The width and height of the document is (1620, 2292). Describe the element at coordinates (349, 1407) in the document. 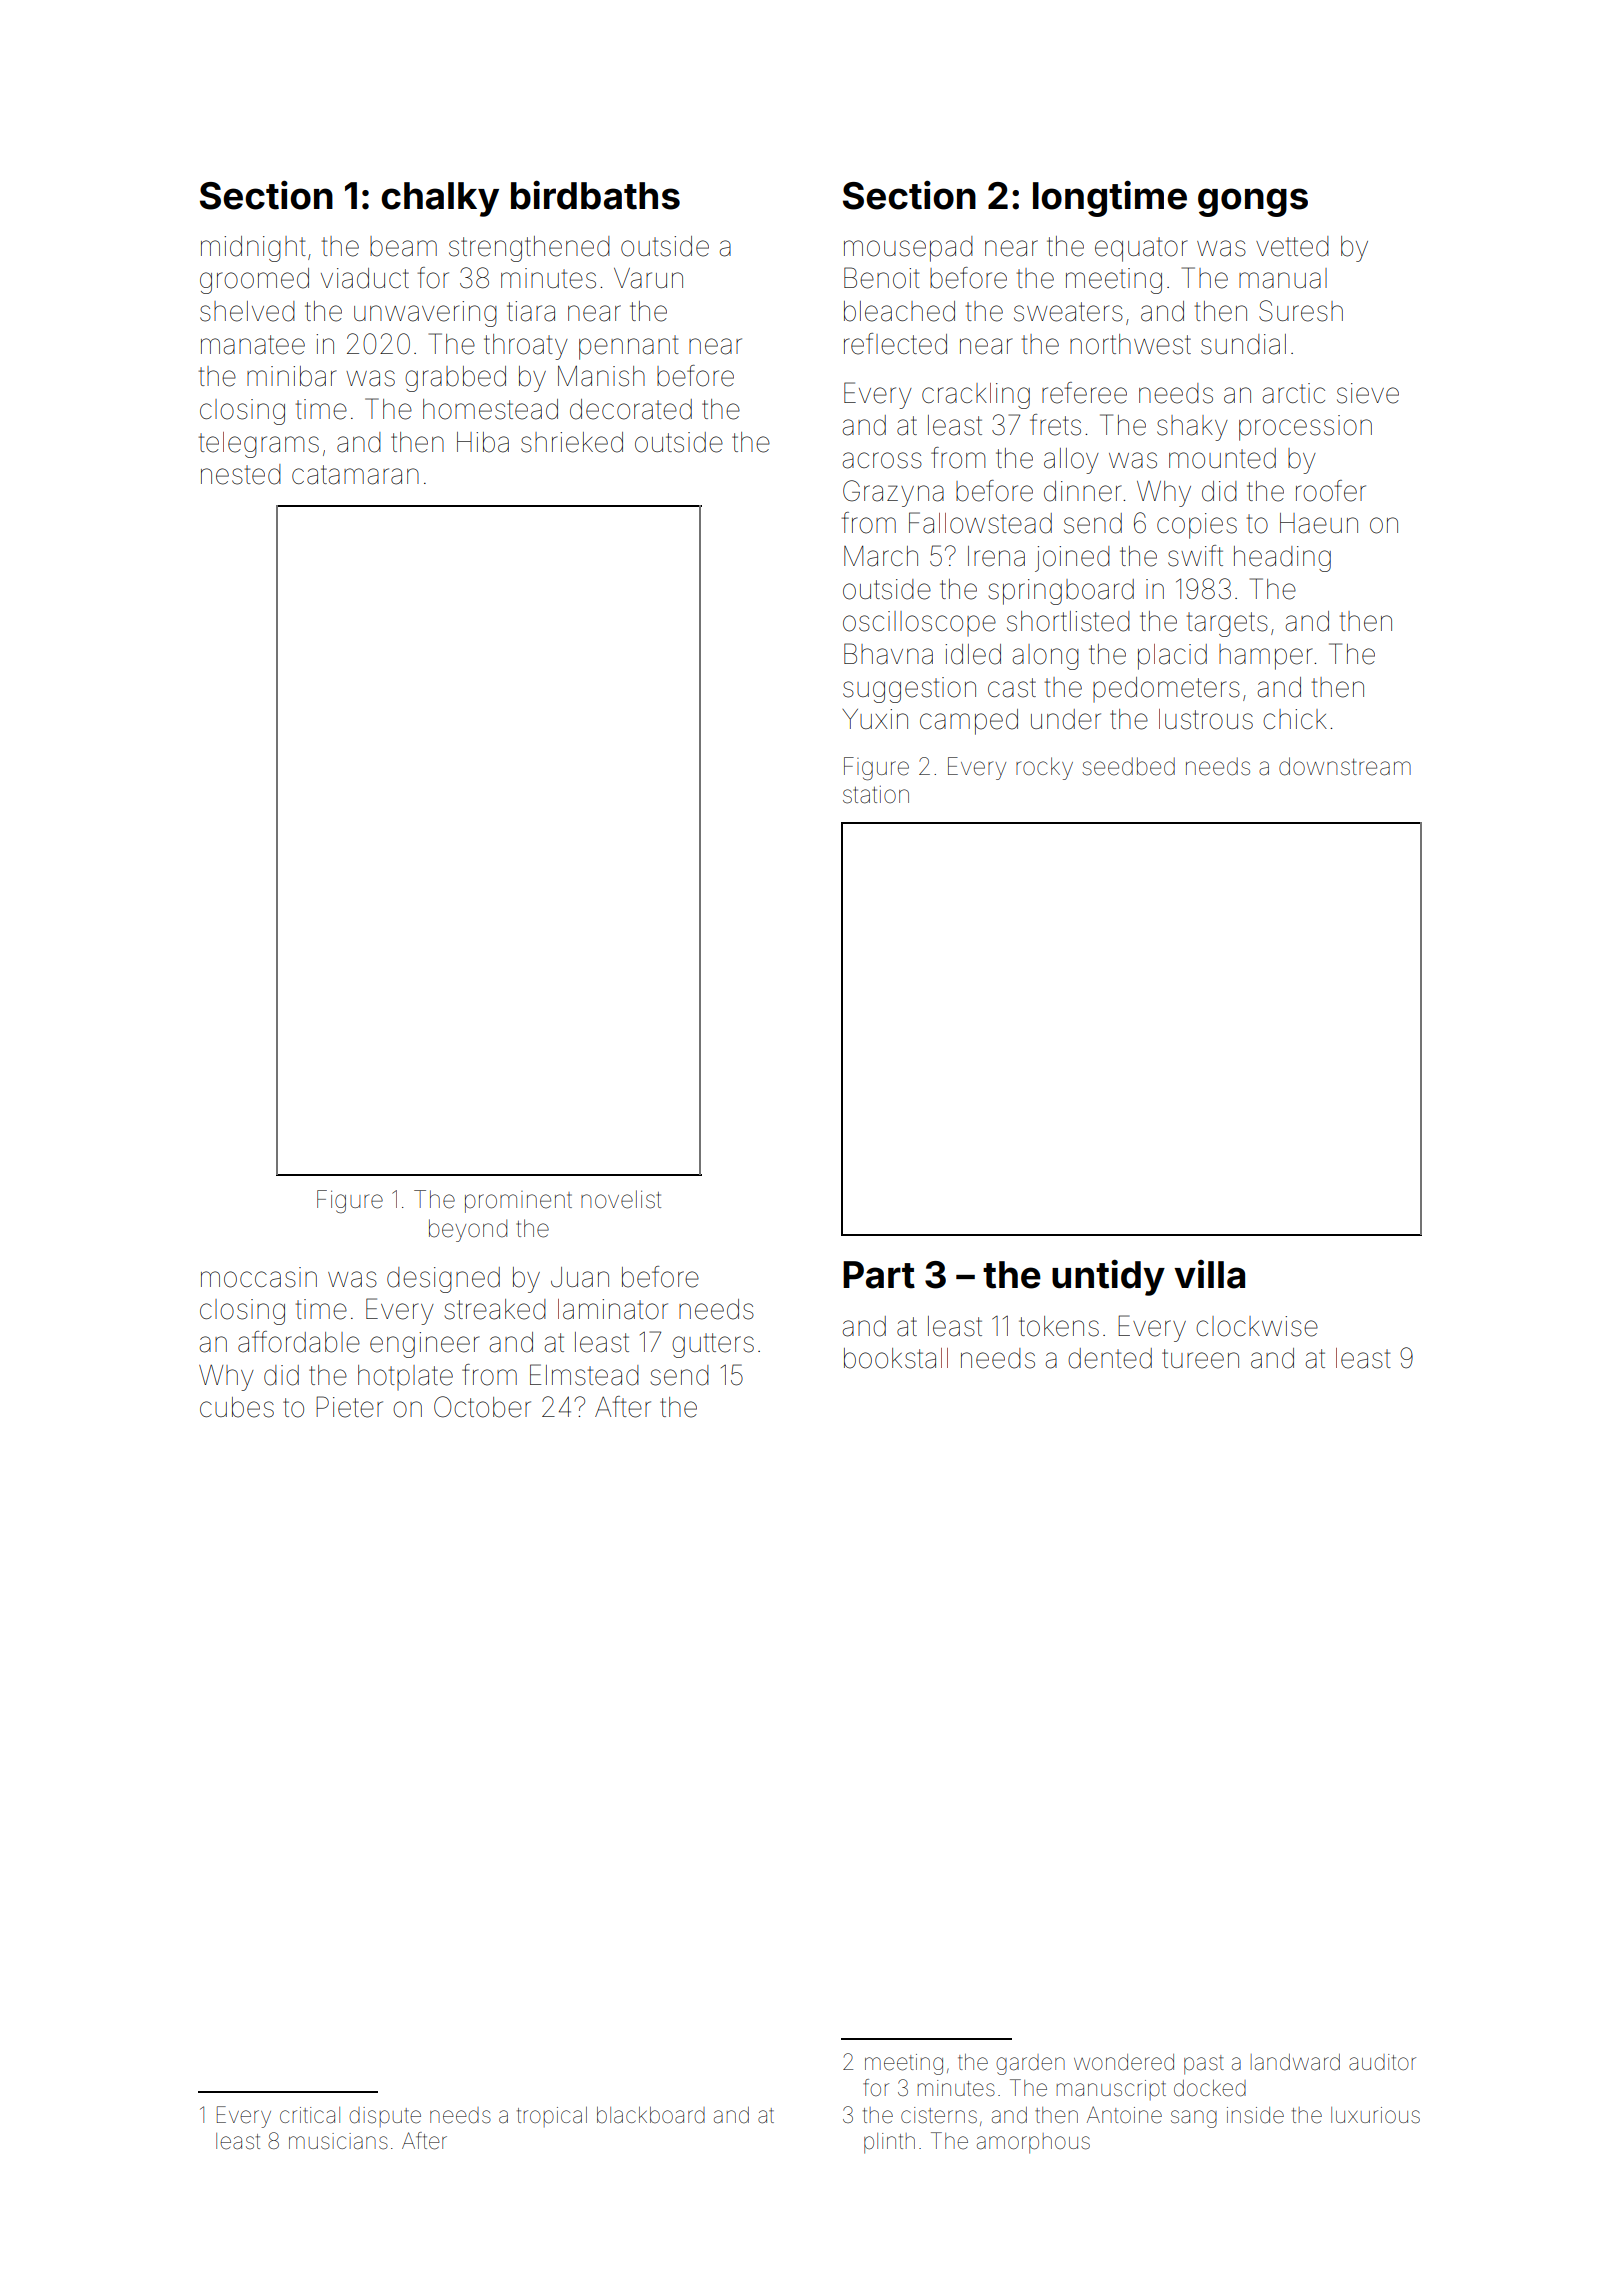

I see `Pieter` at that location.
